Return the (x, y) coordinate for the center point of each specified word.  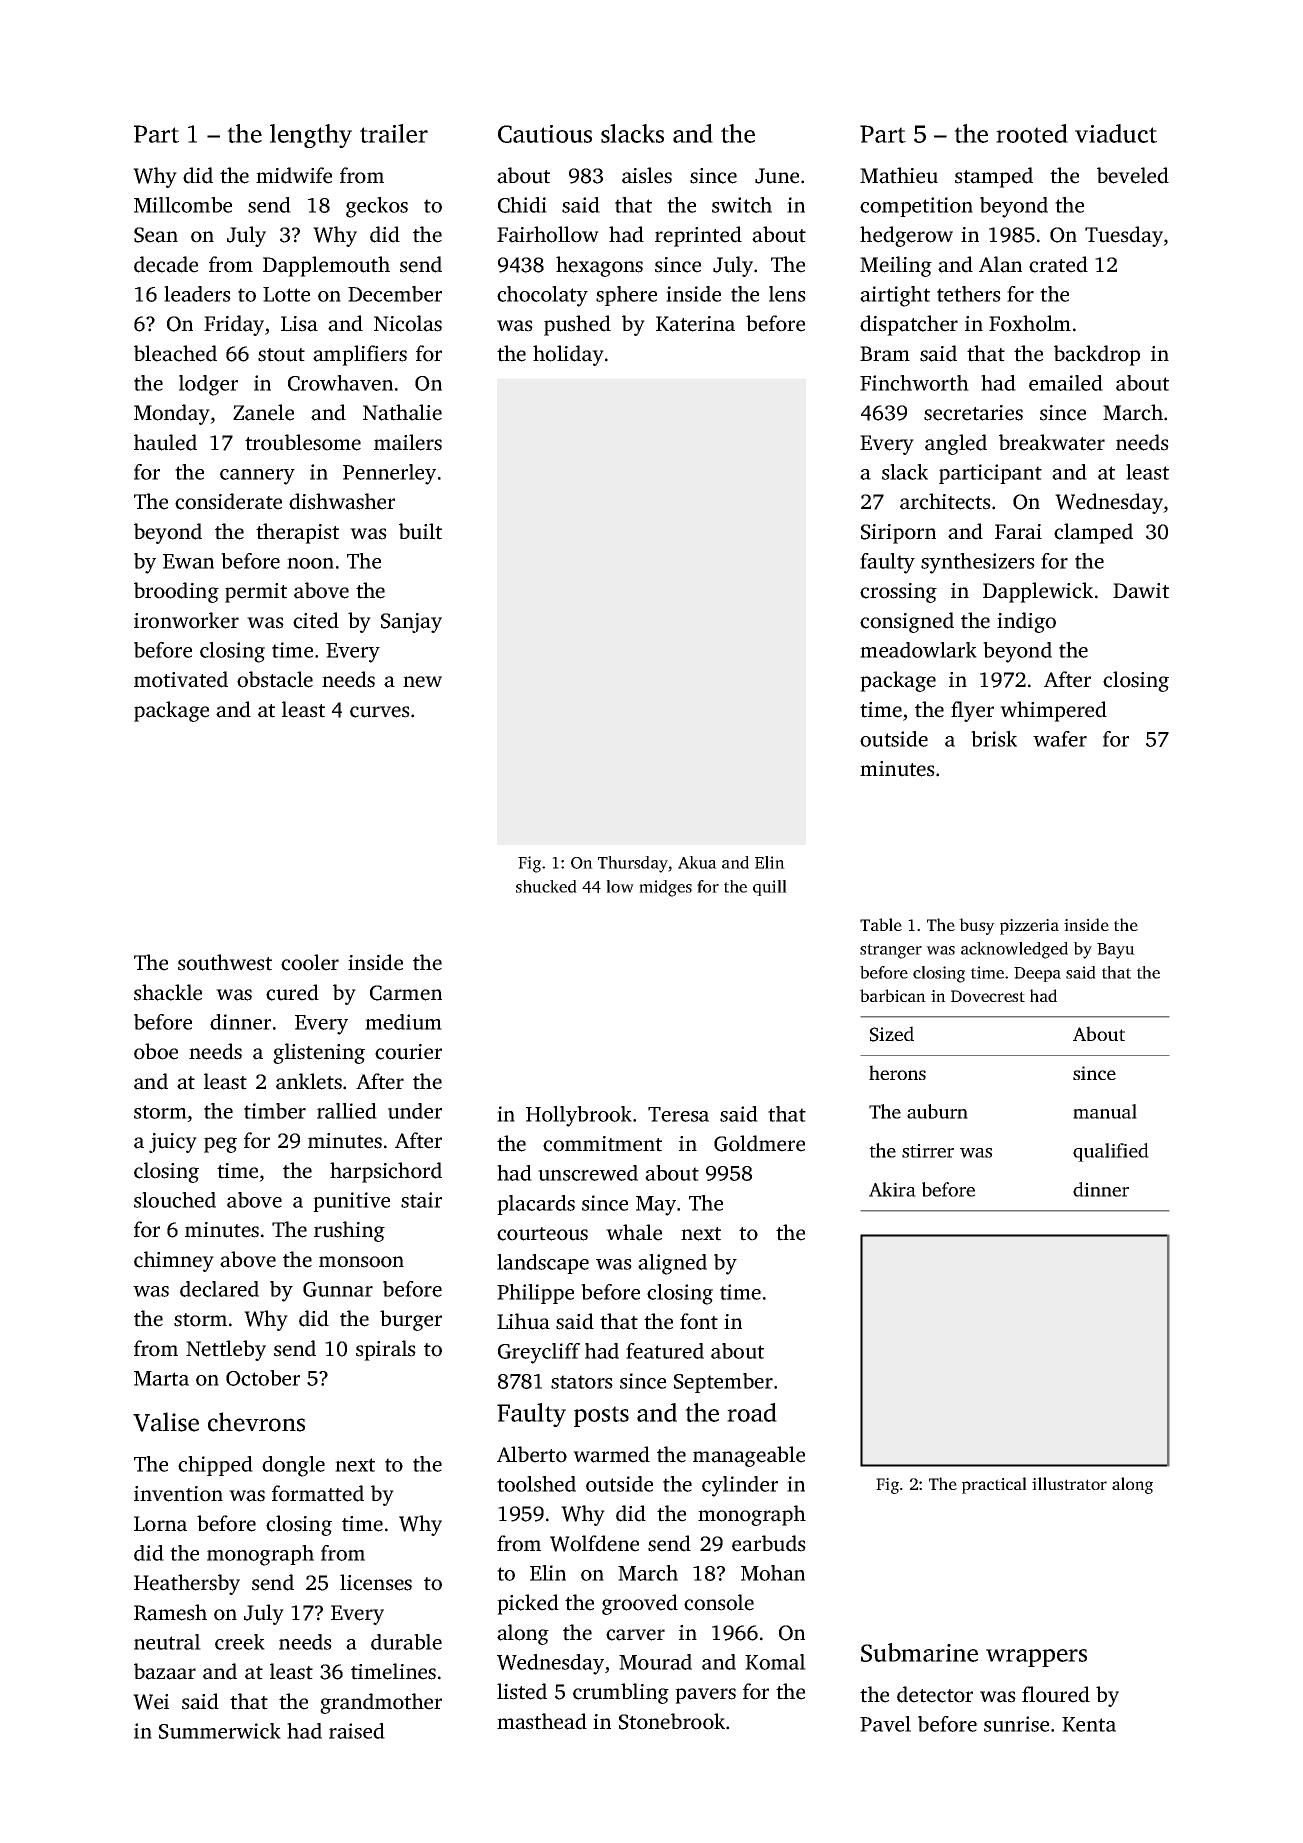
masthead (542, 1721)
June (777, 176)
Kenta (1089, 1724)
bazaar (165, 1671)
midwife (294, 175)
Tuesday (1124, 236)
